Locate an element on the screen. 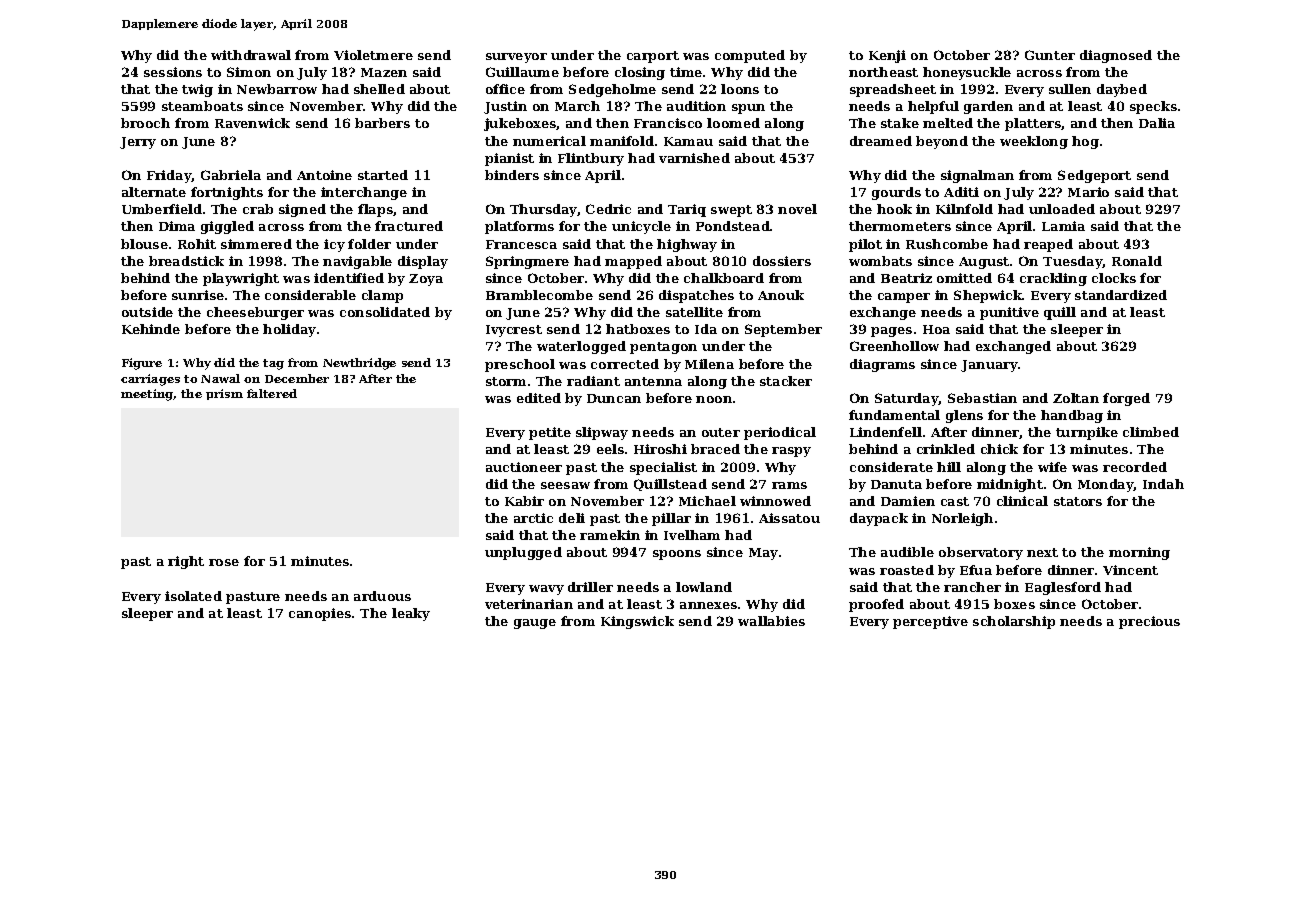 The height and width of the screenshot is (924, 1308). audition is located at coordinates (696, 106).
